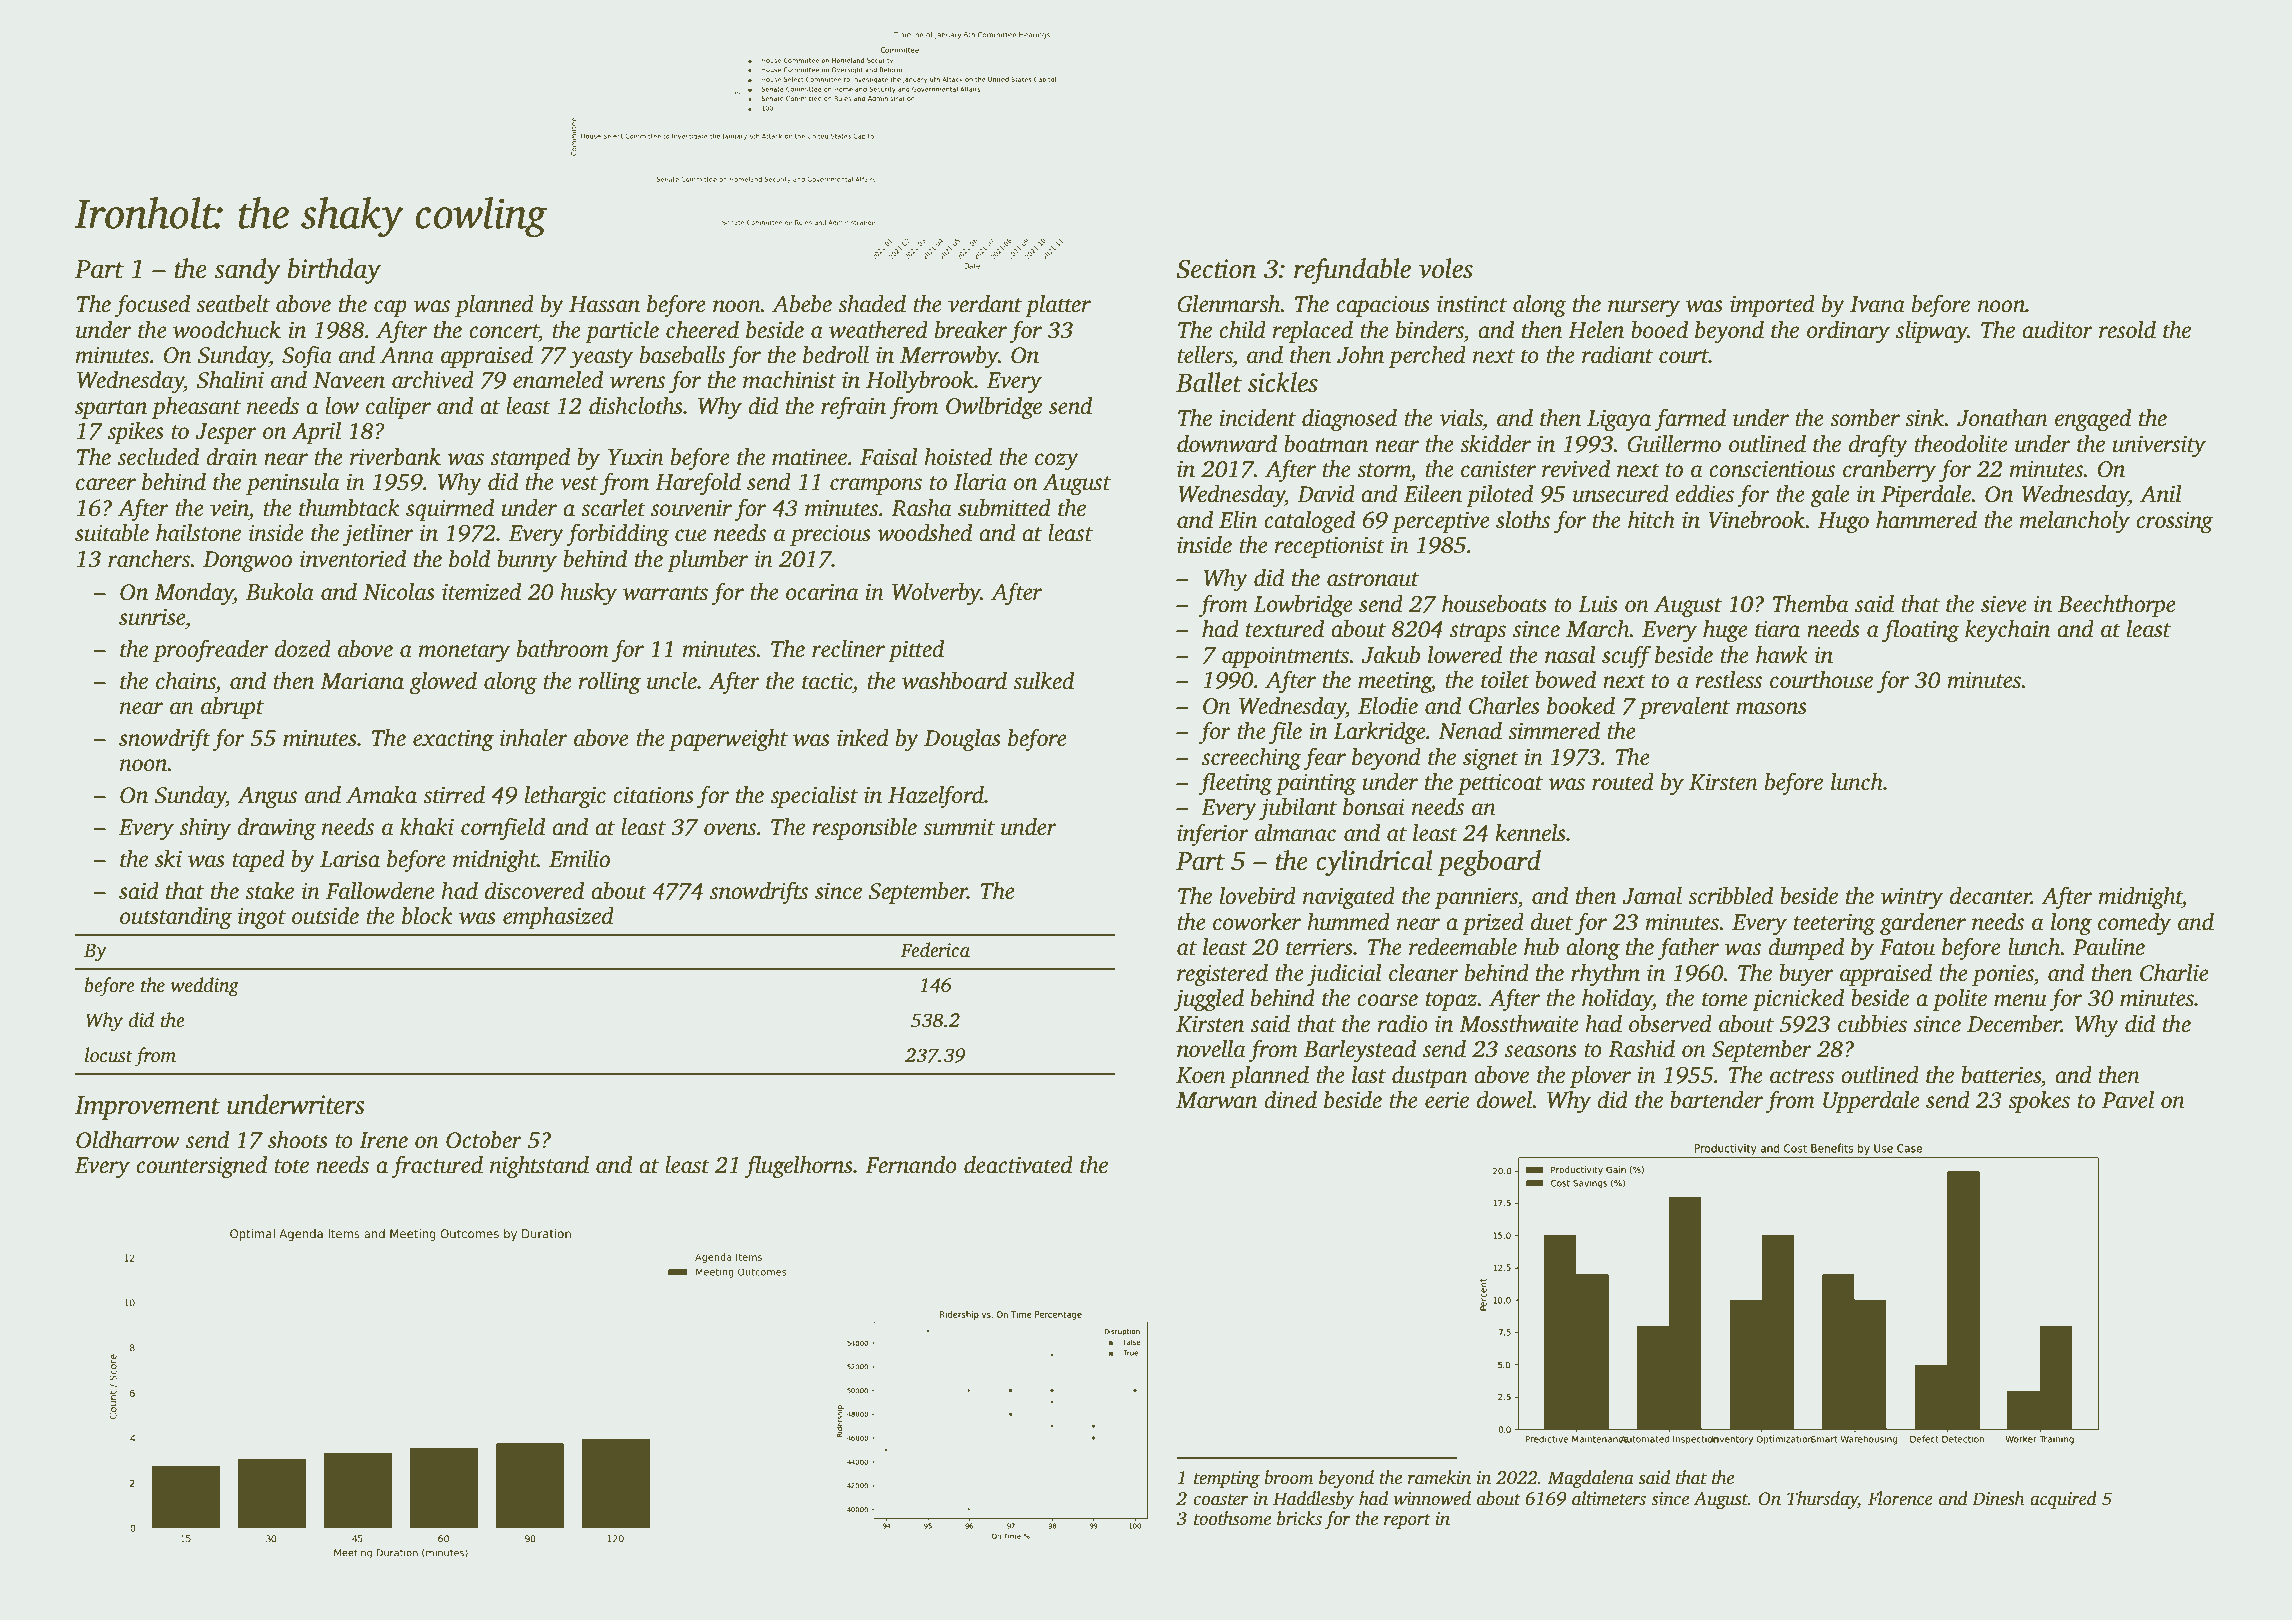 Image resolution: width=2292 pixels, height=1620 pixels. What do you see at coordinates (1349, 420) in the screenshot?
I see `diagnosed` at bounding box center [1349, 420].
